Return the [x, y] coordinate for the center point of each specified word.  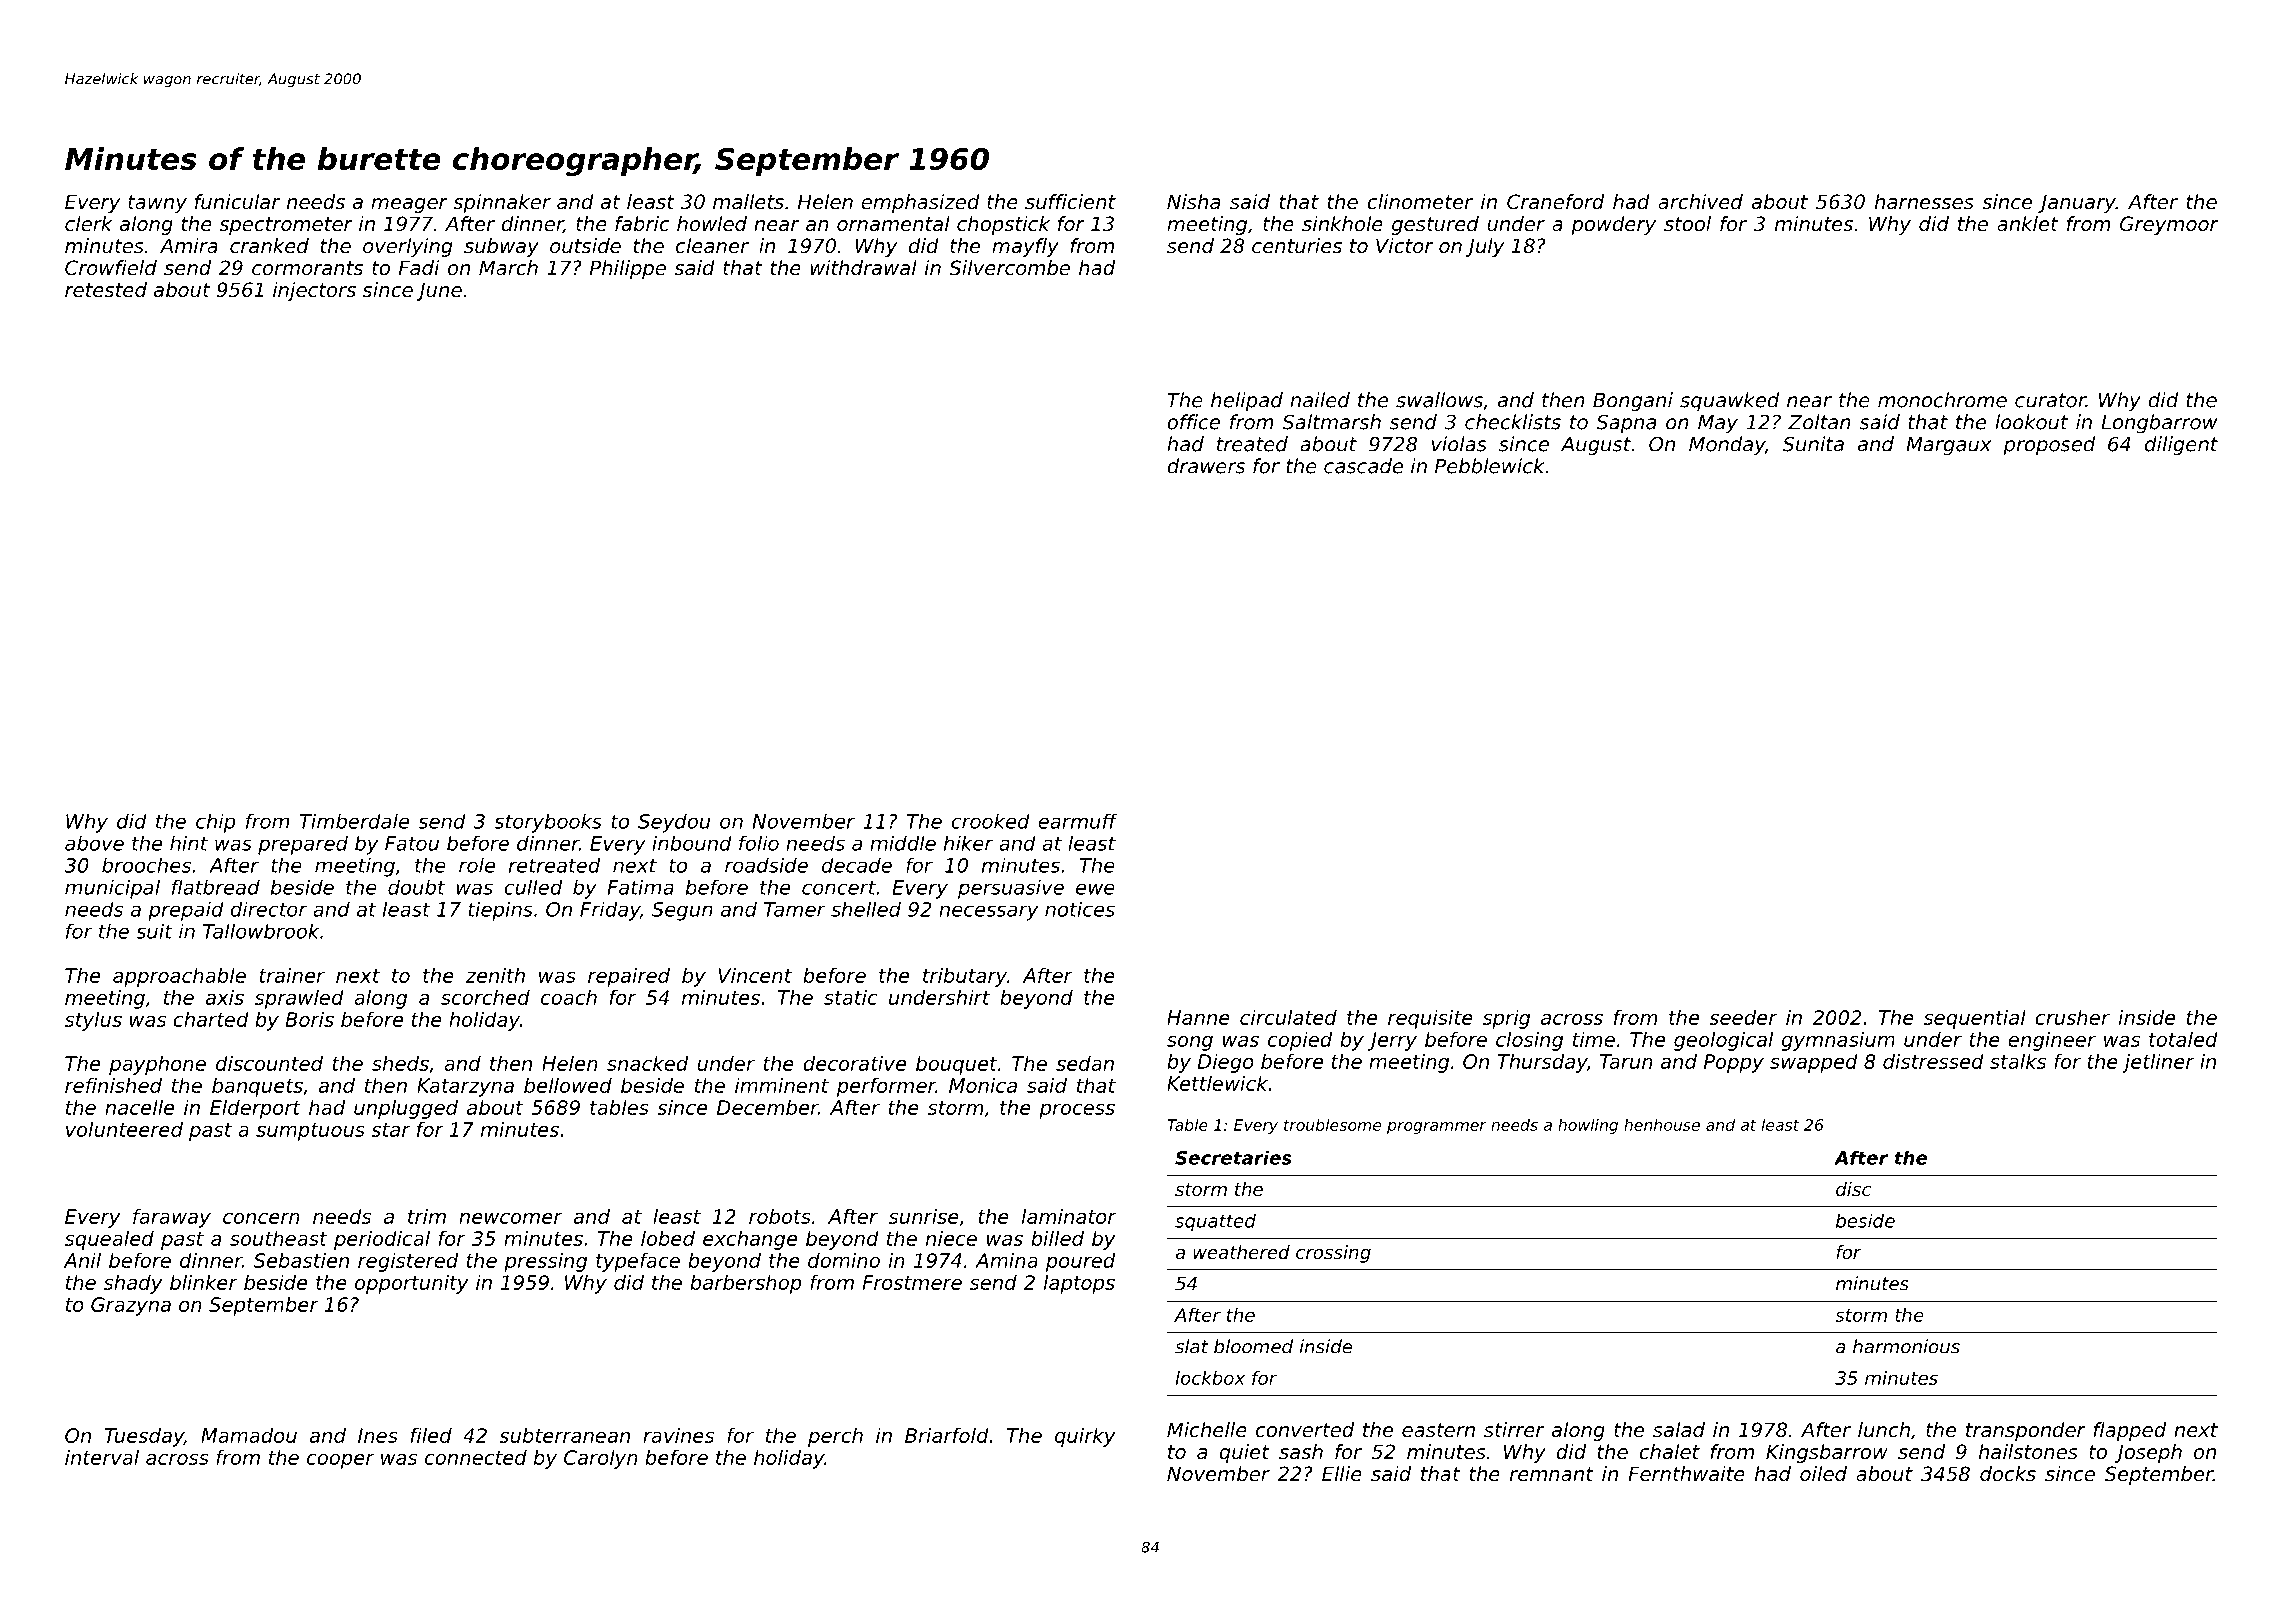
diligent [2181, 446]
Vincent [755, 975]
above [94, 843]
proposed [2049, 446]
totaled [2183, 1039]
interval [102, 1457]
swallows [1439, 400]
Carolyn [601, 1459]
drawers [1206, 466]
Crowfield [111, 268]
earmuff [1078, 821]
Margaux [1948, 446]
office [1193, 422]
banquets [257, 1087]
